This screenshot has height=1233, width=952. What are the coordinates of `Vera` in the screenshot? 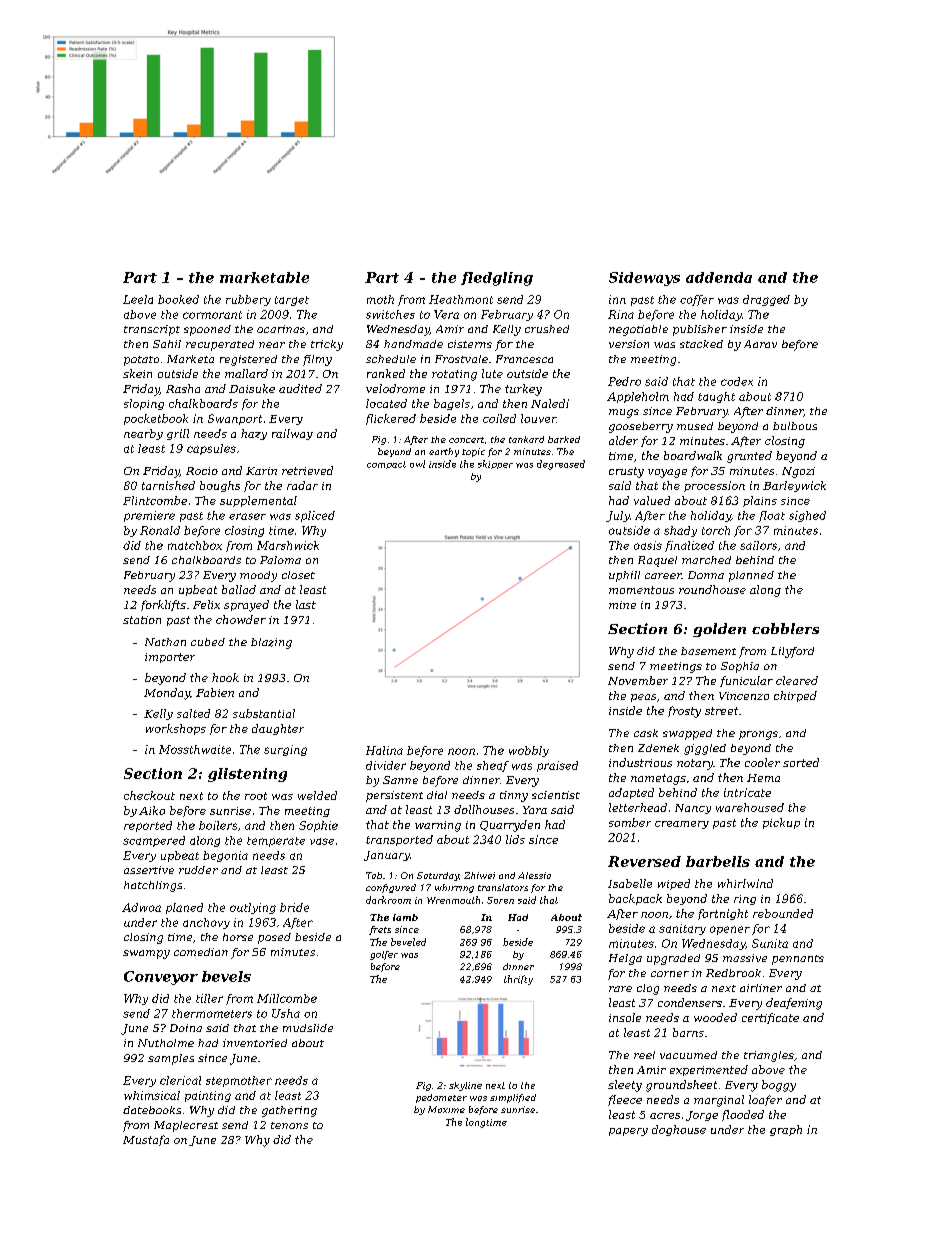 It's located at (446, 314).
